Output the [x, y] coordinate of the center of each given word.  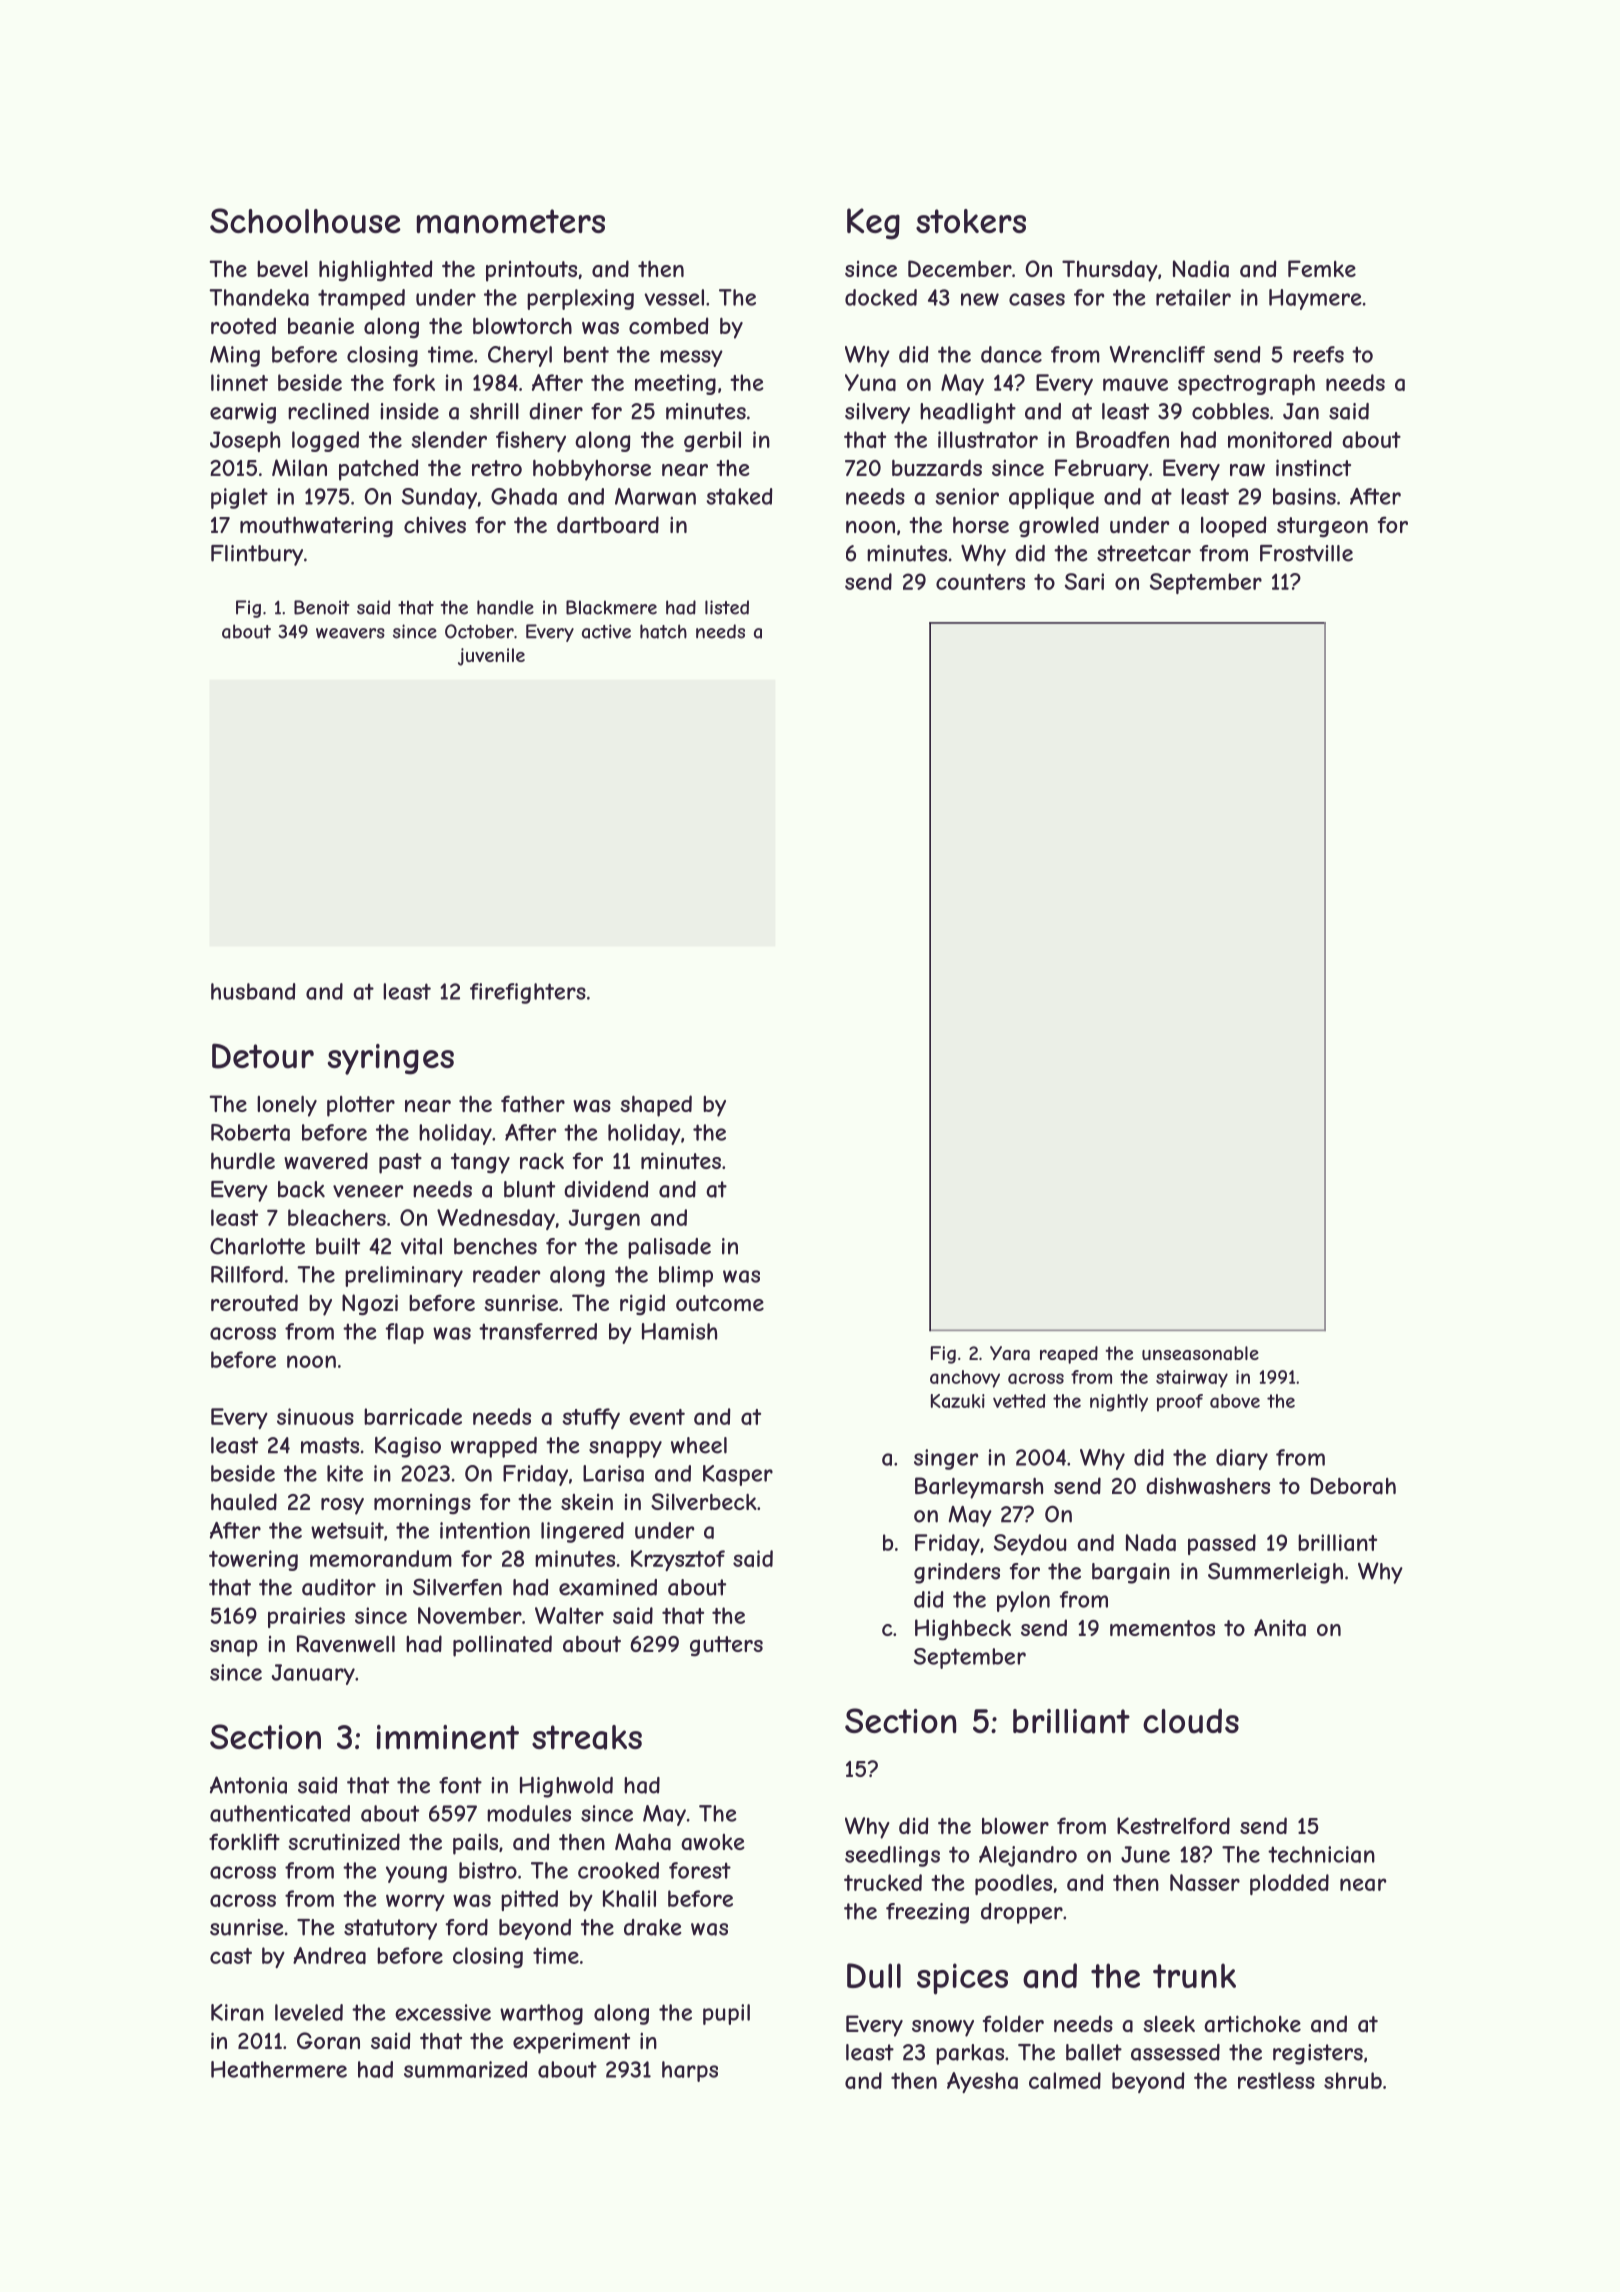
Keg [873, 224]
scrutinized [344, 1841]
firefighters [528, 993]
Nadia [1201, 269]
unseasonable [1200, 1353]
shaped [656, 1106]
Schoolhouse [305, 221]
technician [1321, 1854]
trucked [883, 1882]
